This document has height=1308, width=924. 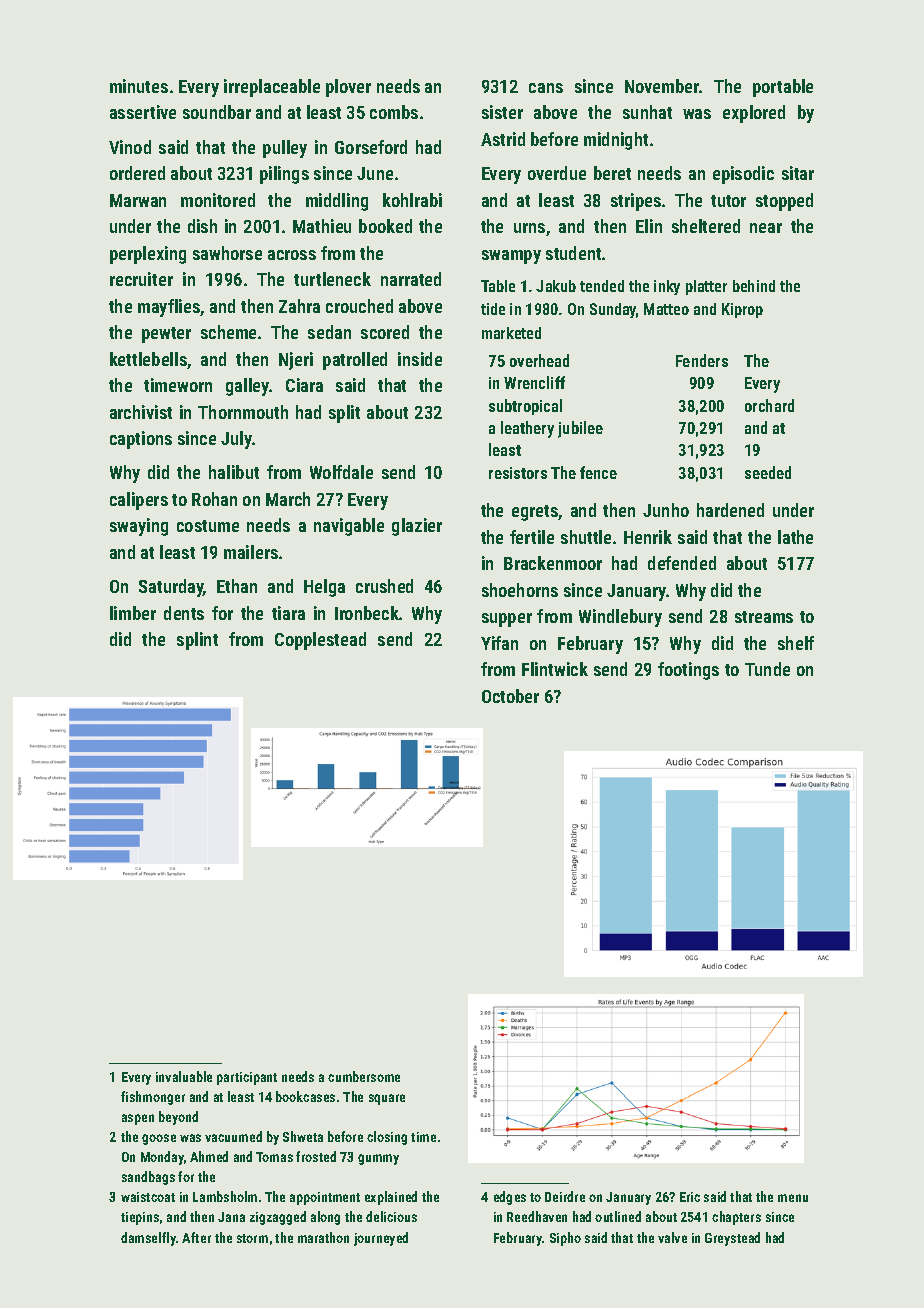 I want to click on Sipho, so click(x=565, y=1239).
